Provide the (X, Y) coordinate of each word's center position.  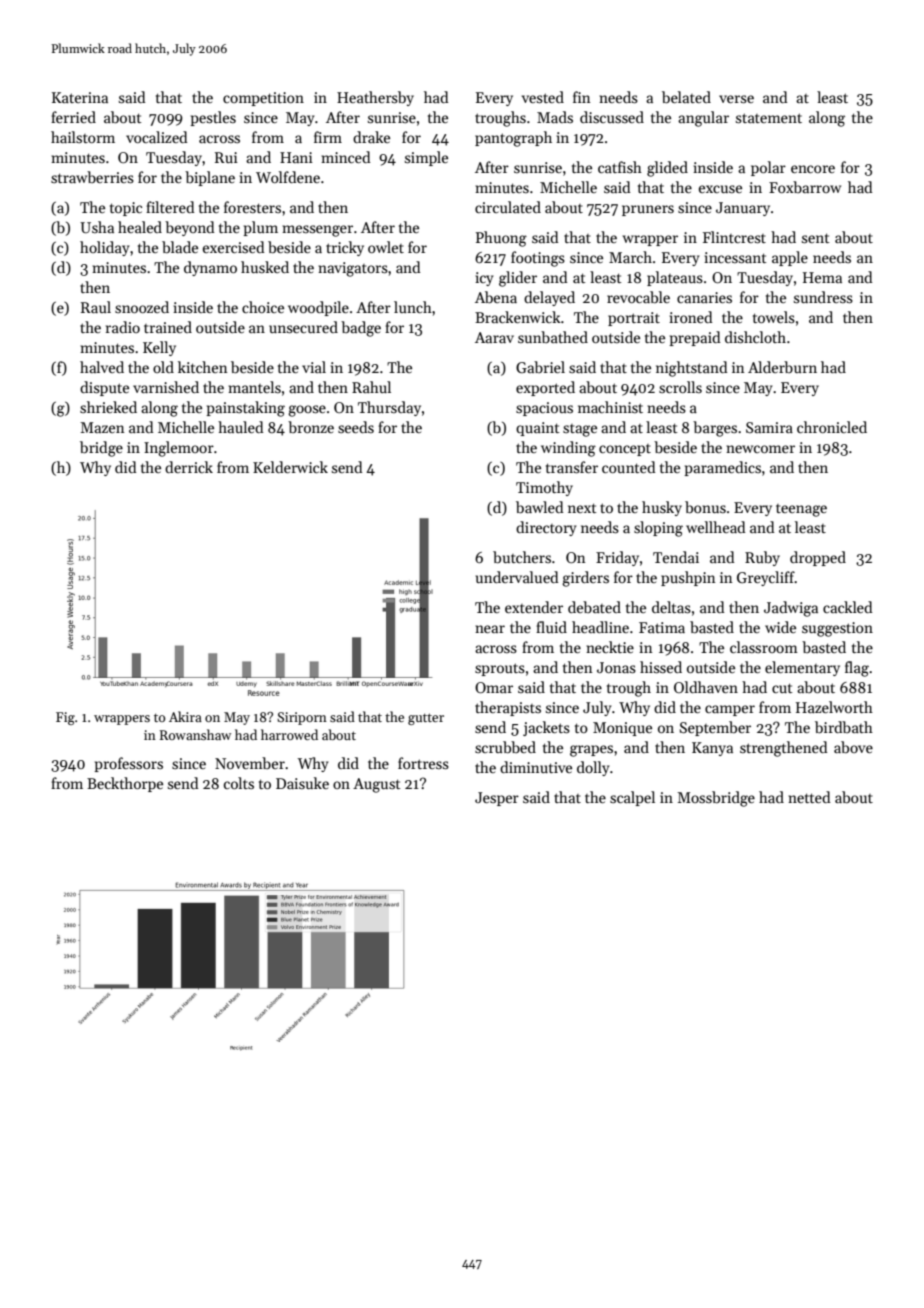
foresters (252, 207)
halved (102, 367)
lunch (413, 307)
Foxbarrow (805, 187)
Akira (185, 716)
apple (790, 258)
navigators (353, 269)
